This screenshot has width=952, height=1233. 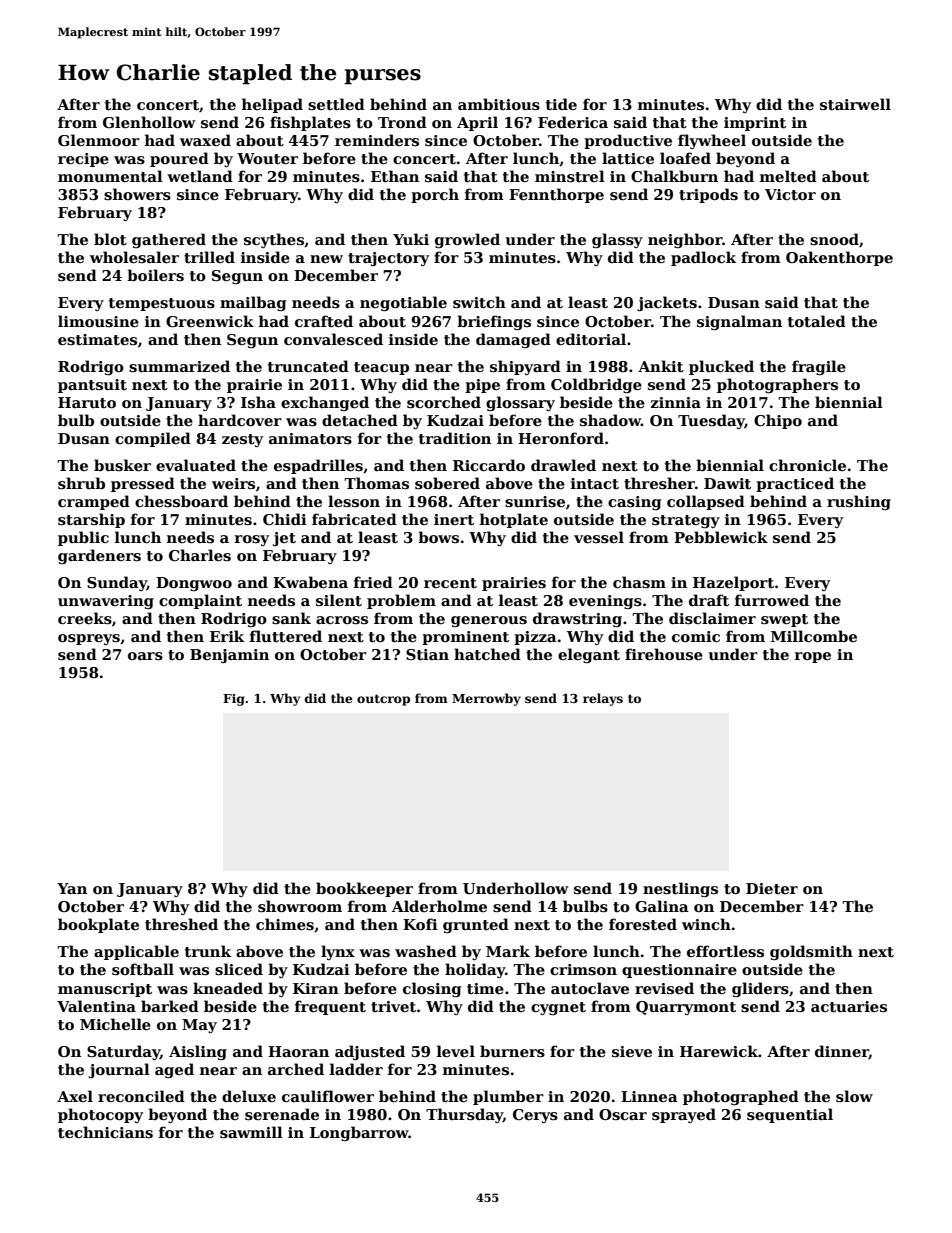 What do you see at coordinates (339, 600) in the screenshot?
I see `silent` at bounding box center [339, 600].
